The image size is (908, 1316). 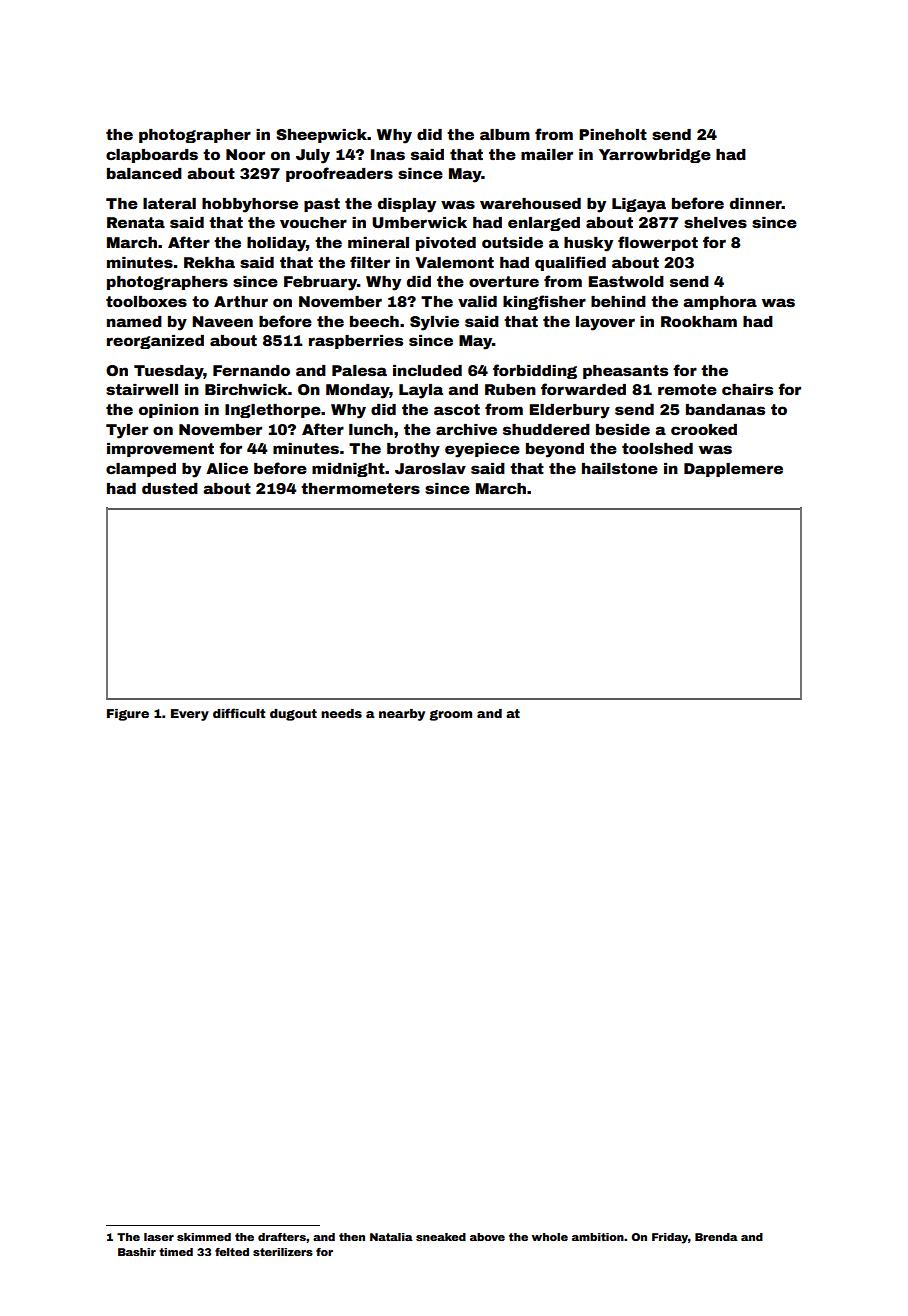 What do you see at coordinates (505, 134) in the document?
I see `album` at bounding box center [505, 134].
